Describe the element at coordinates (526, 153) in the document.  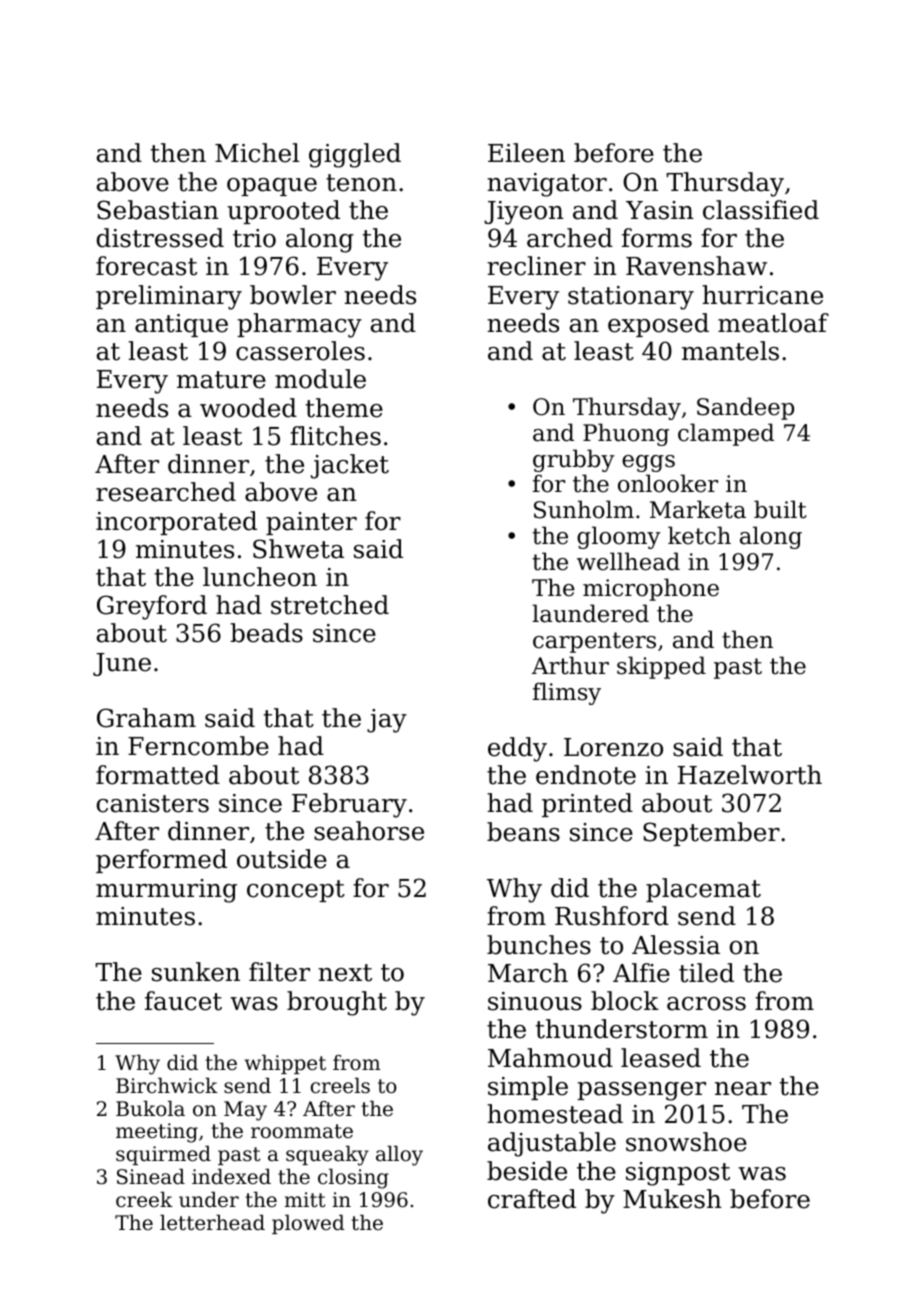
I see `Eileen` at that location.
